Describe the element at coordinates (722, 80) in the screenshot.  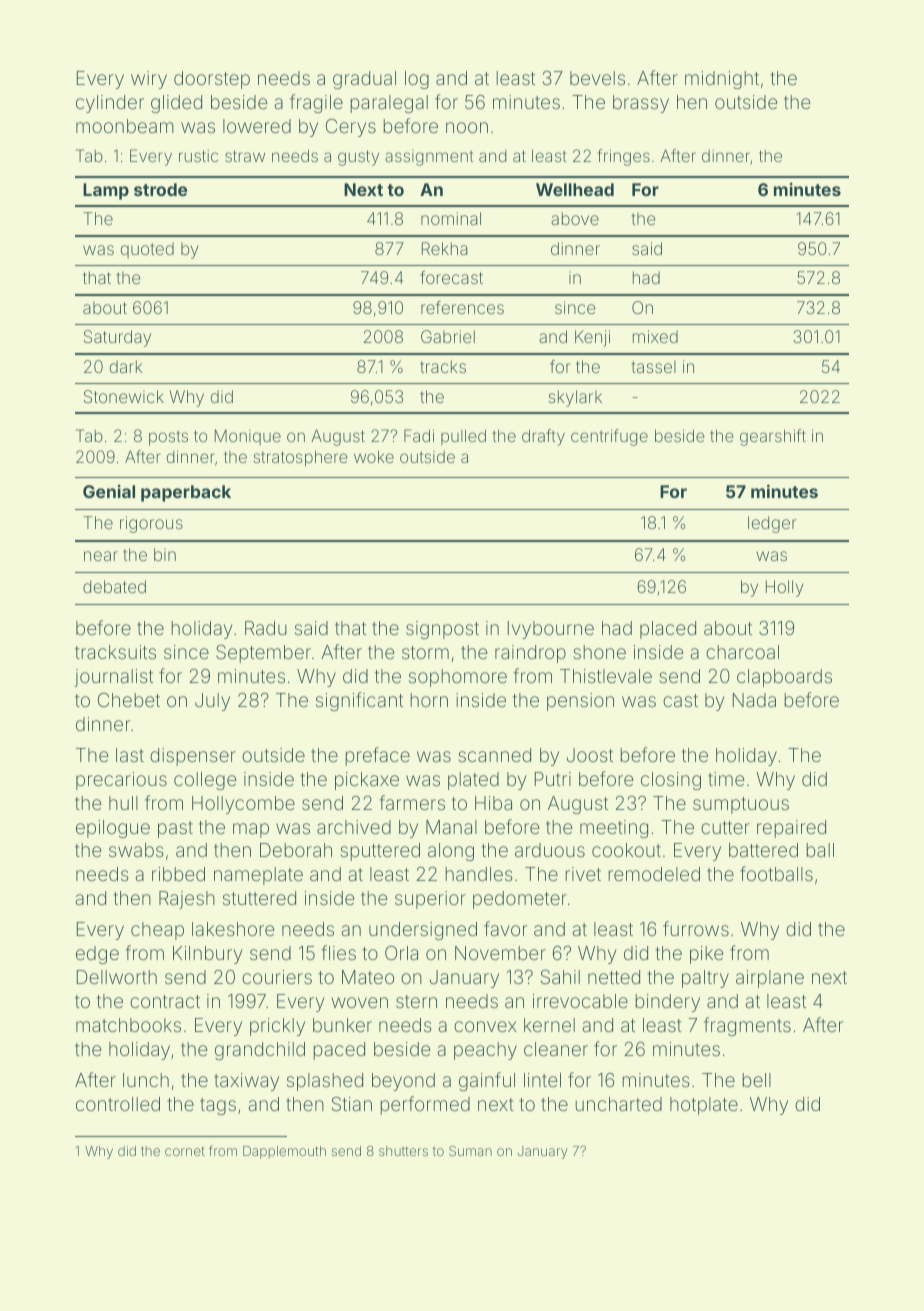
I see `midnight` at that location.
